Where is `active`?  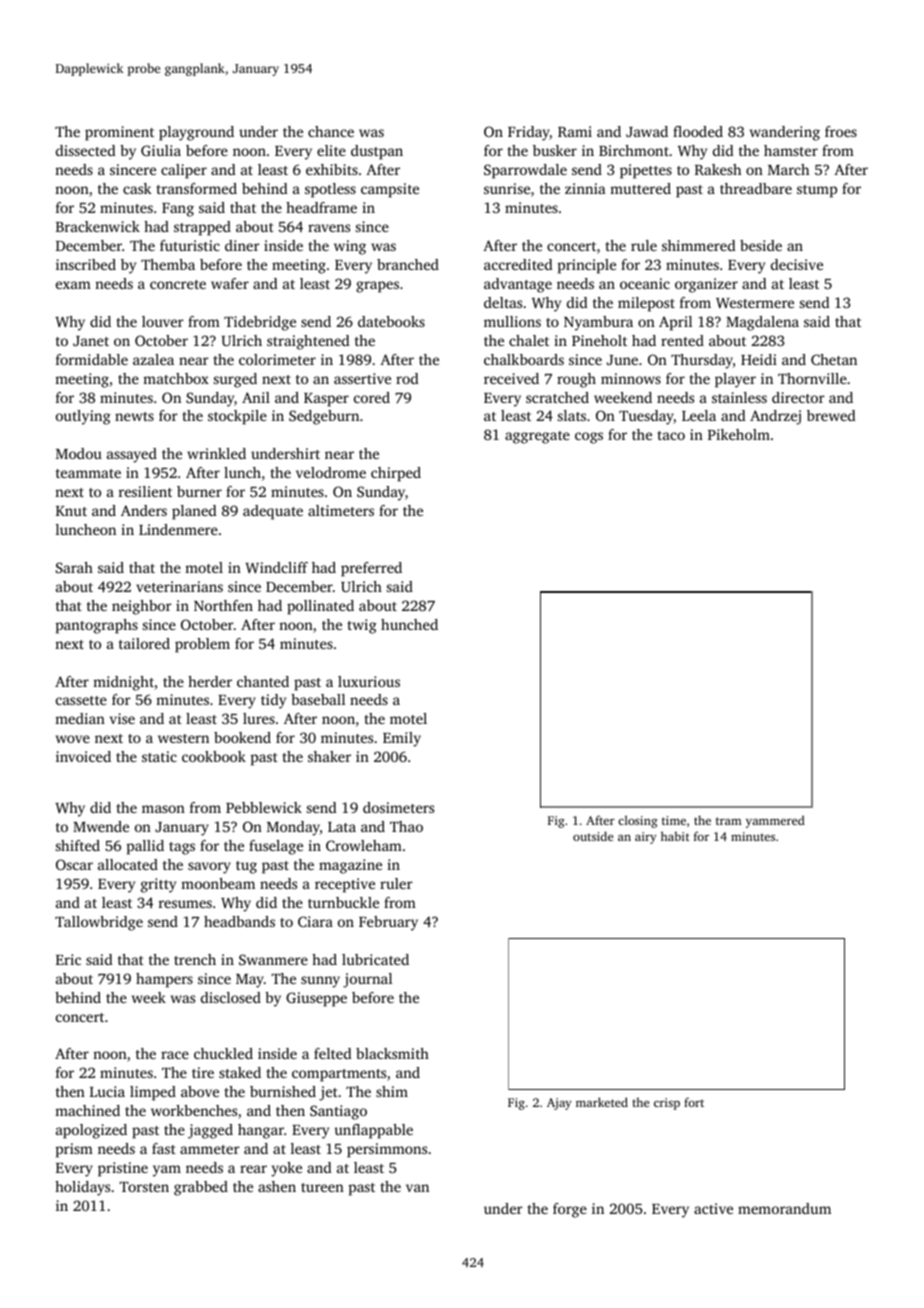 active is located at coordinates (713, 1208).
